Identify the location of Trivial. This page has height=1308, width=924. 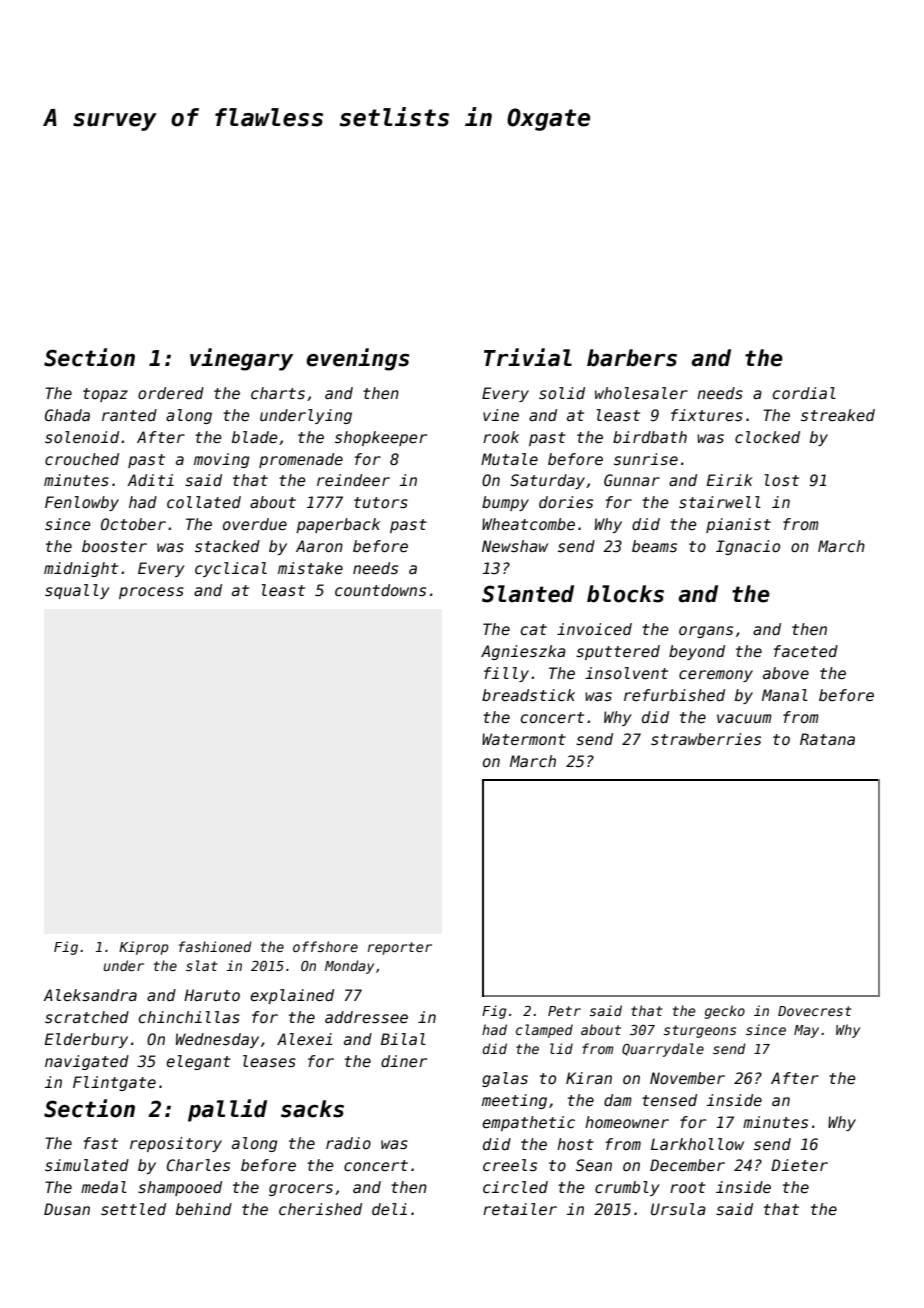
(528, 357).
